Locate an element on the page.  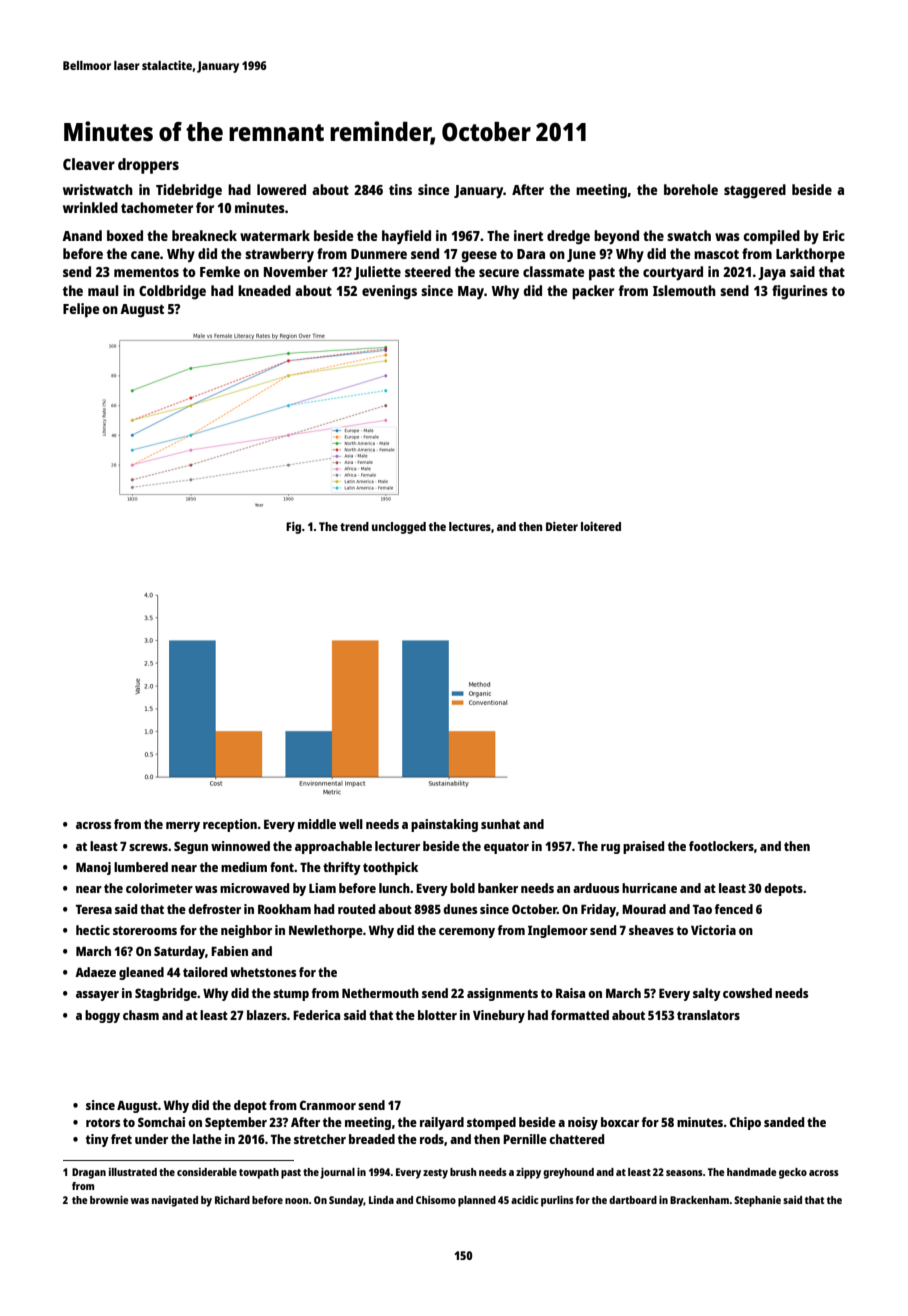
praised is located at coordinates (643, 847).
